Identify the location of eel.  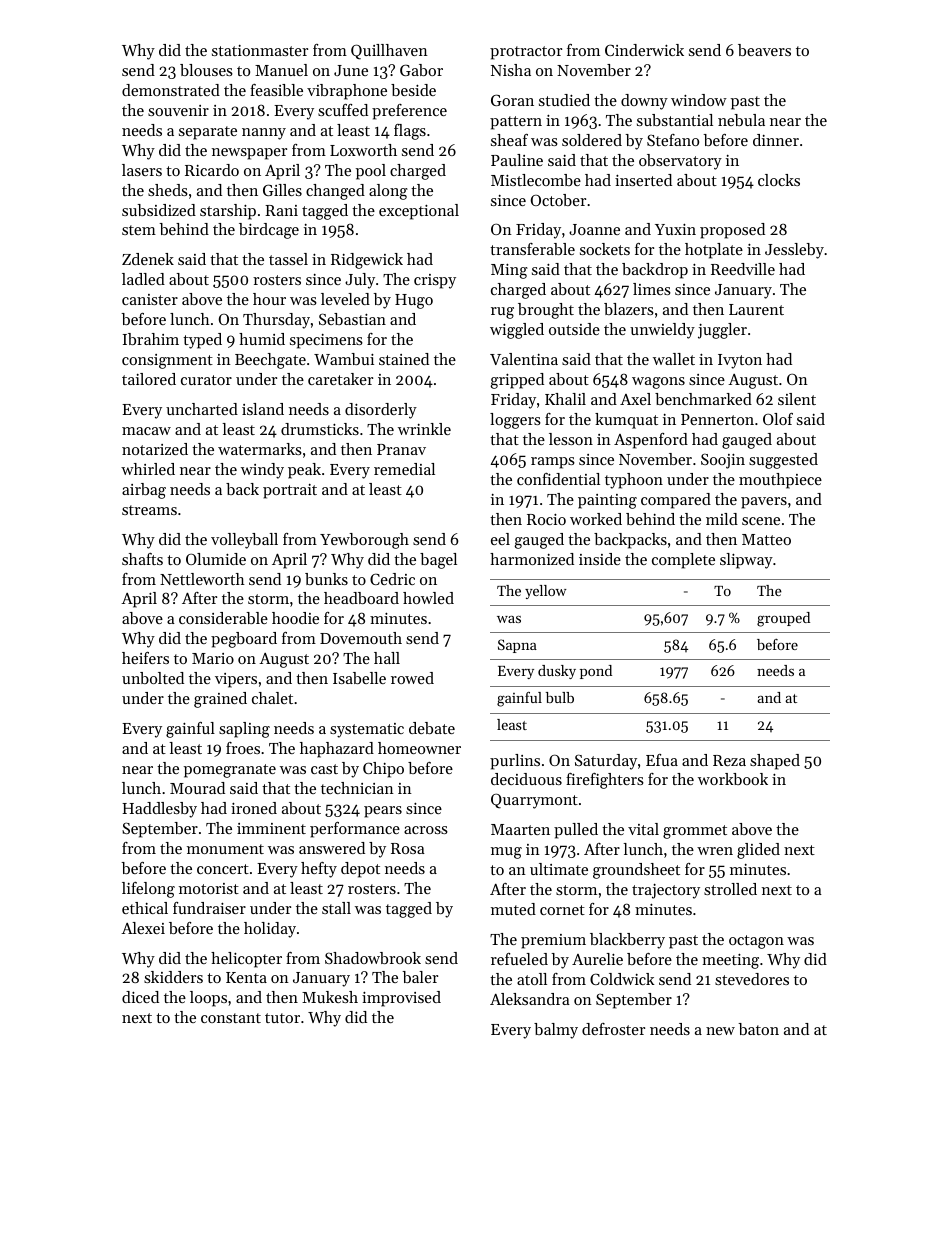
(500, 539).
